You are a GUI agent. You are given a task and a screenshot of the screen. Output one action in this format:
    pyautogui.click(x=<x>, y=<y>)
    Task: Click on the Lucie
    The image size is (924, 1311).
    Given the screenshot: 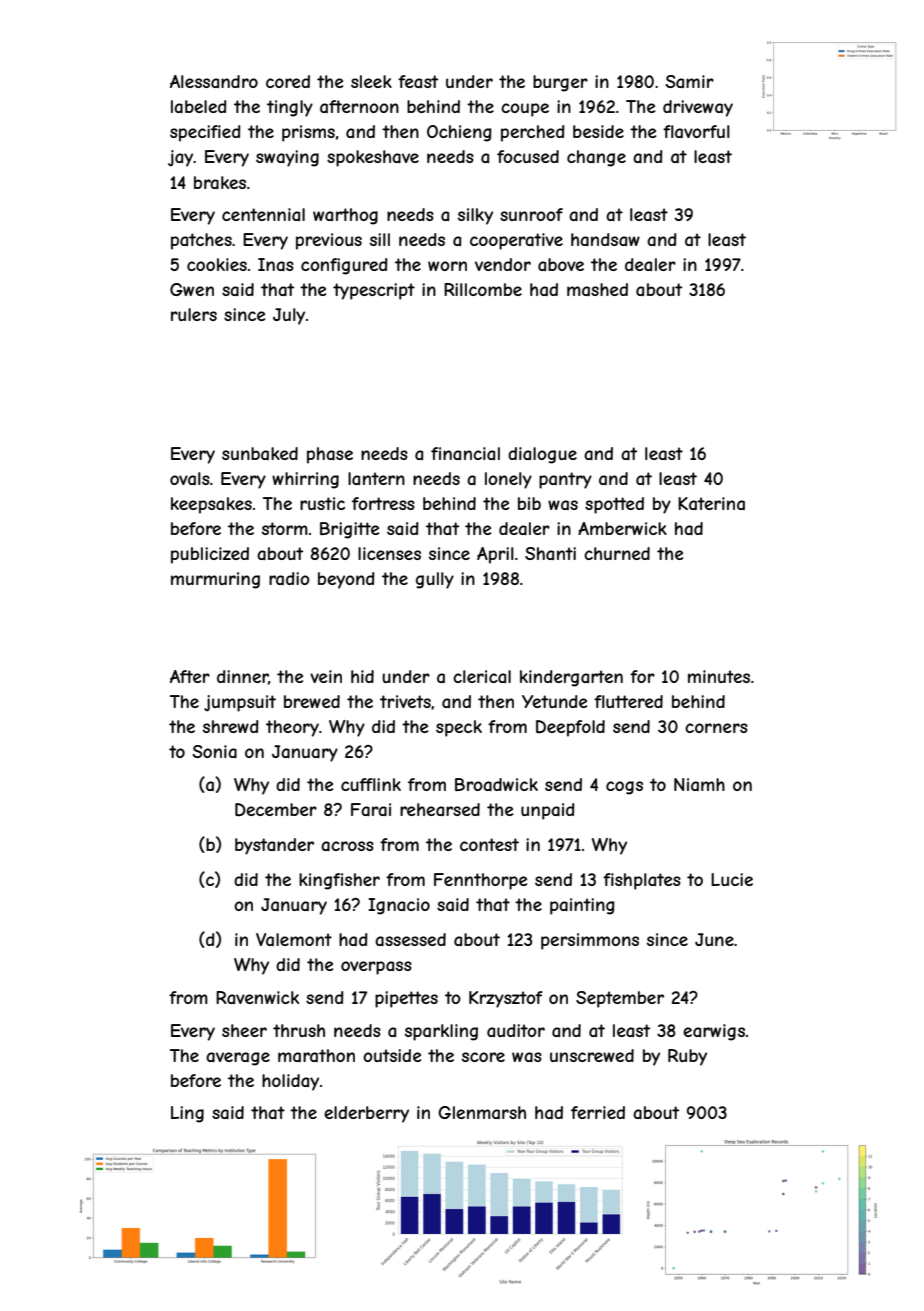 What is the action you would take?
    pyautogui.click(x=732, y=879)
